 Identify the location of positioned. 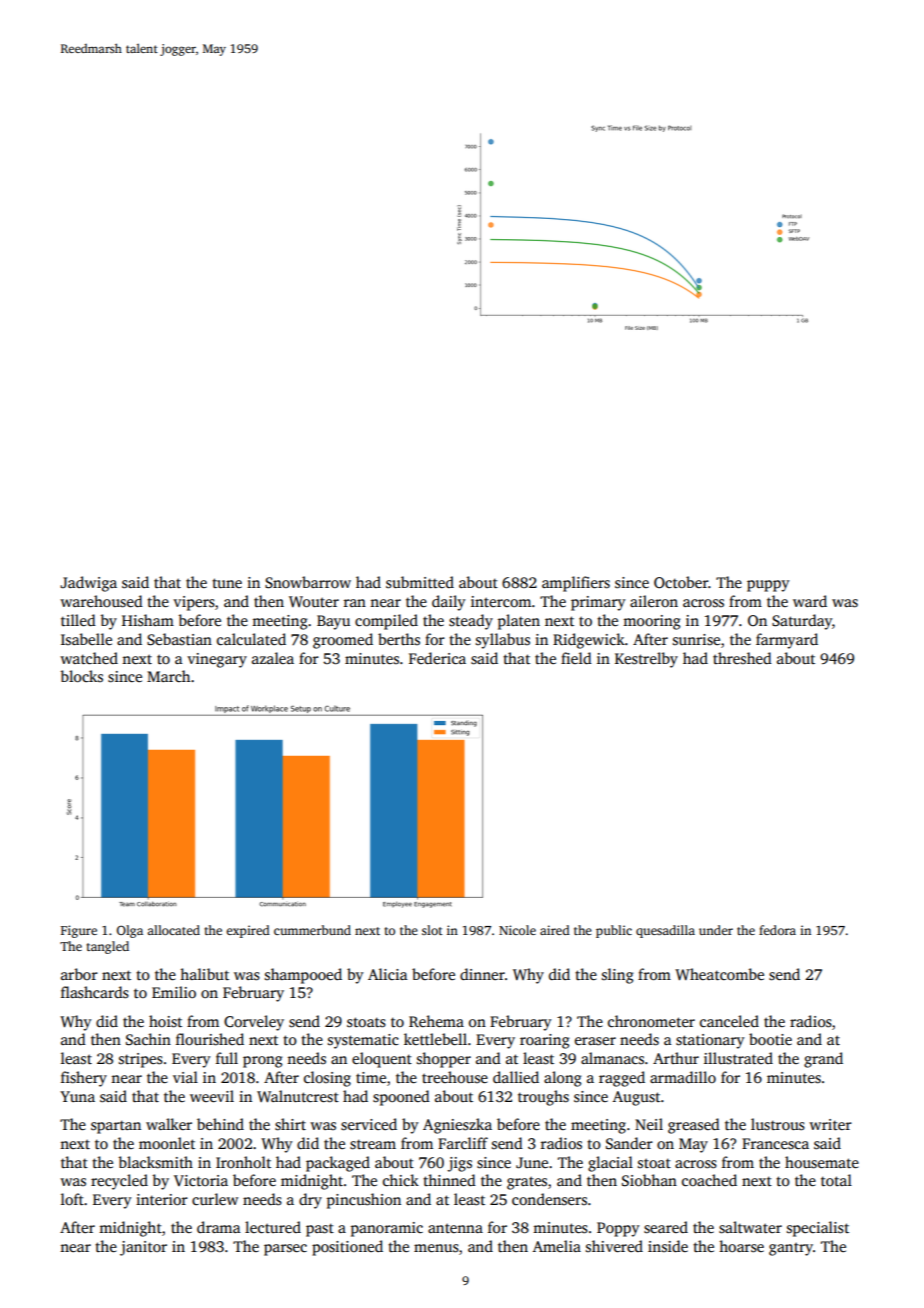
(347, 1248).
